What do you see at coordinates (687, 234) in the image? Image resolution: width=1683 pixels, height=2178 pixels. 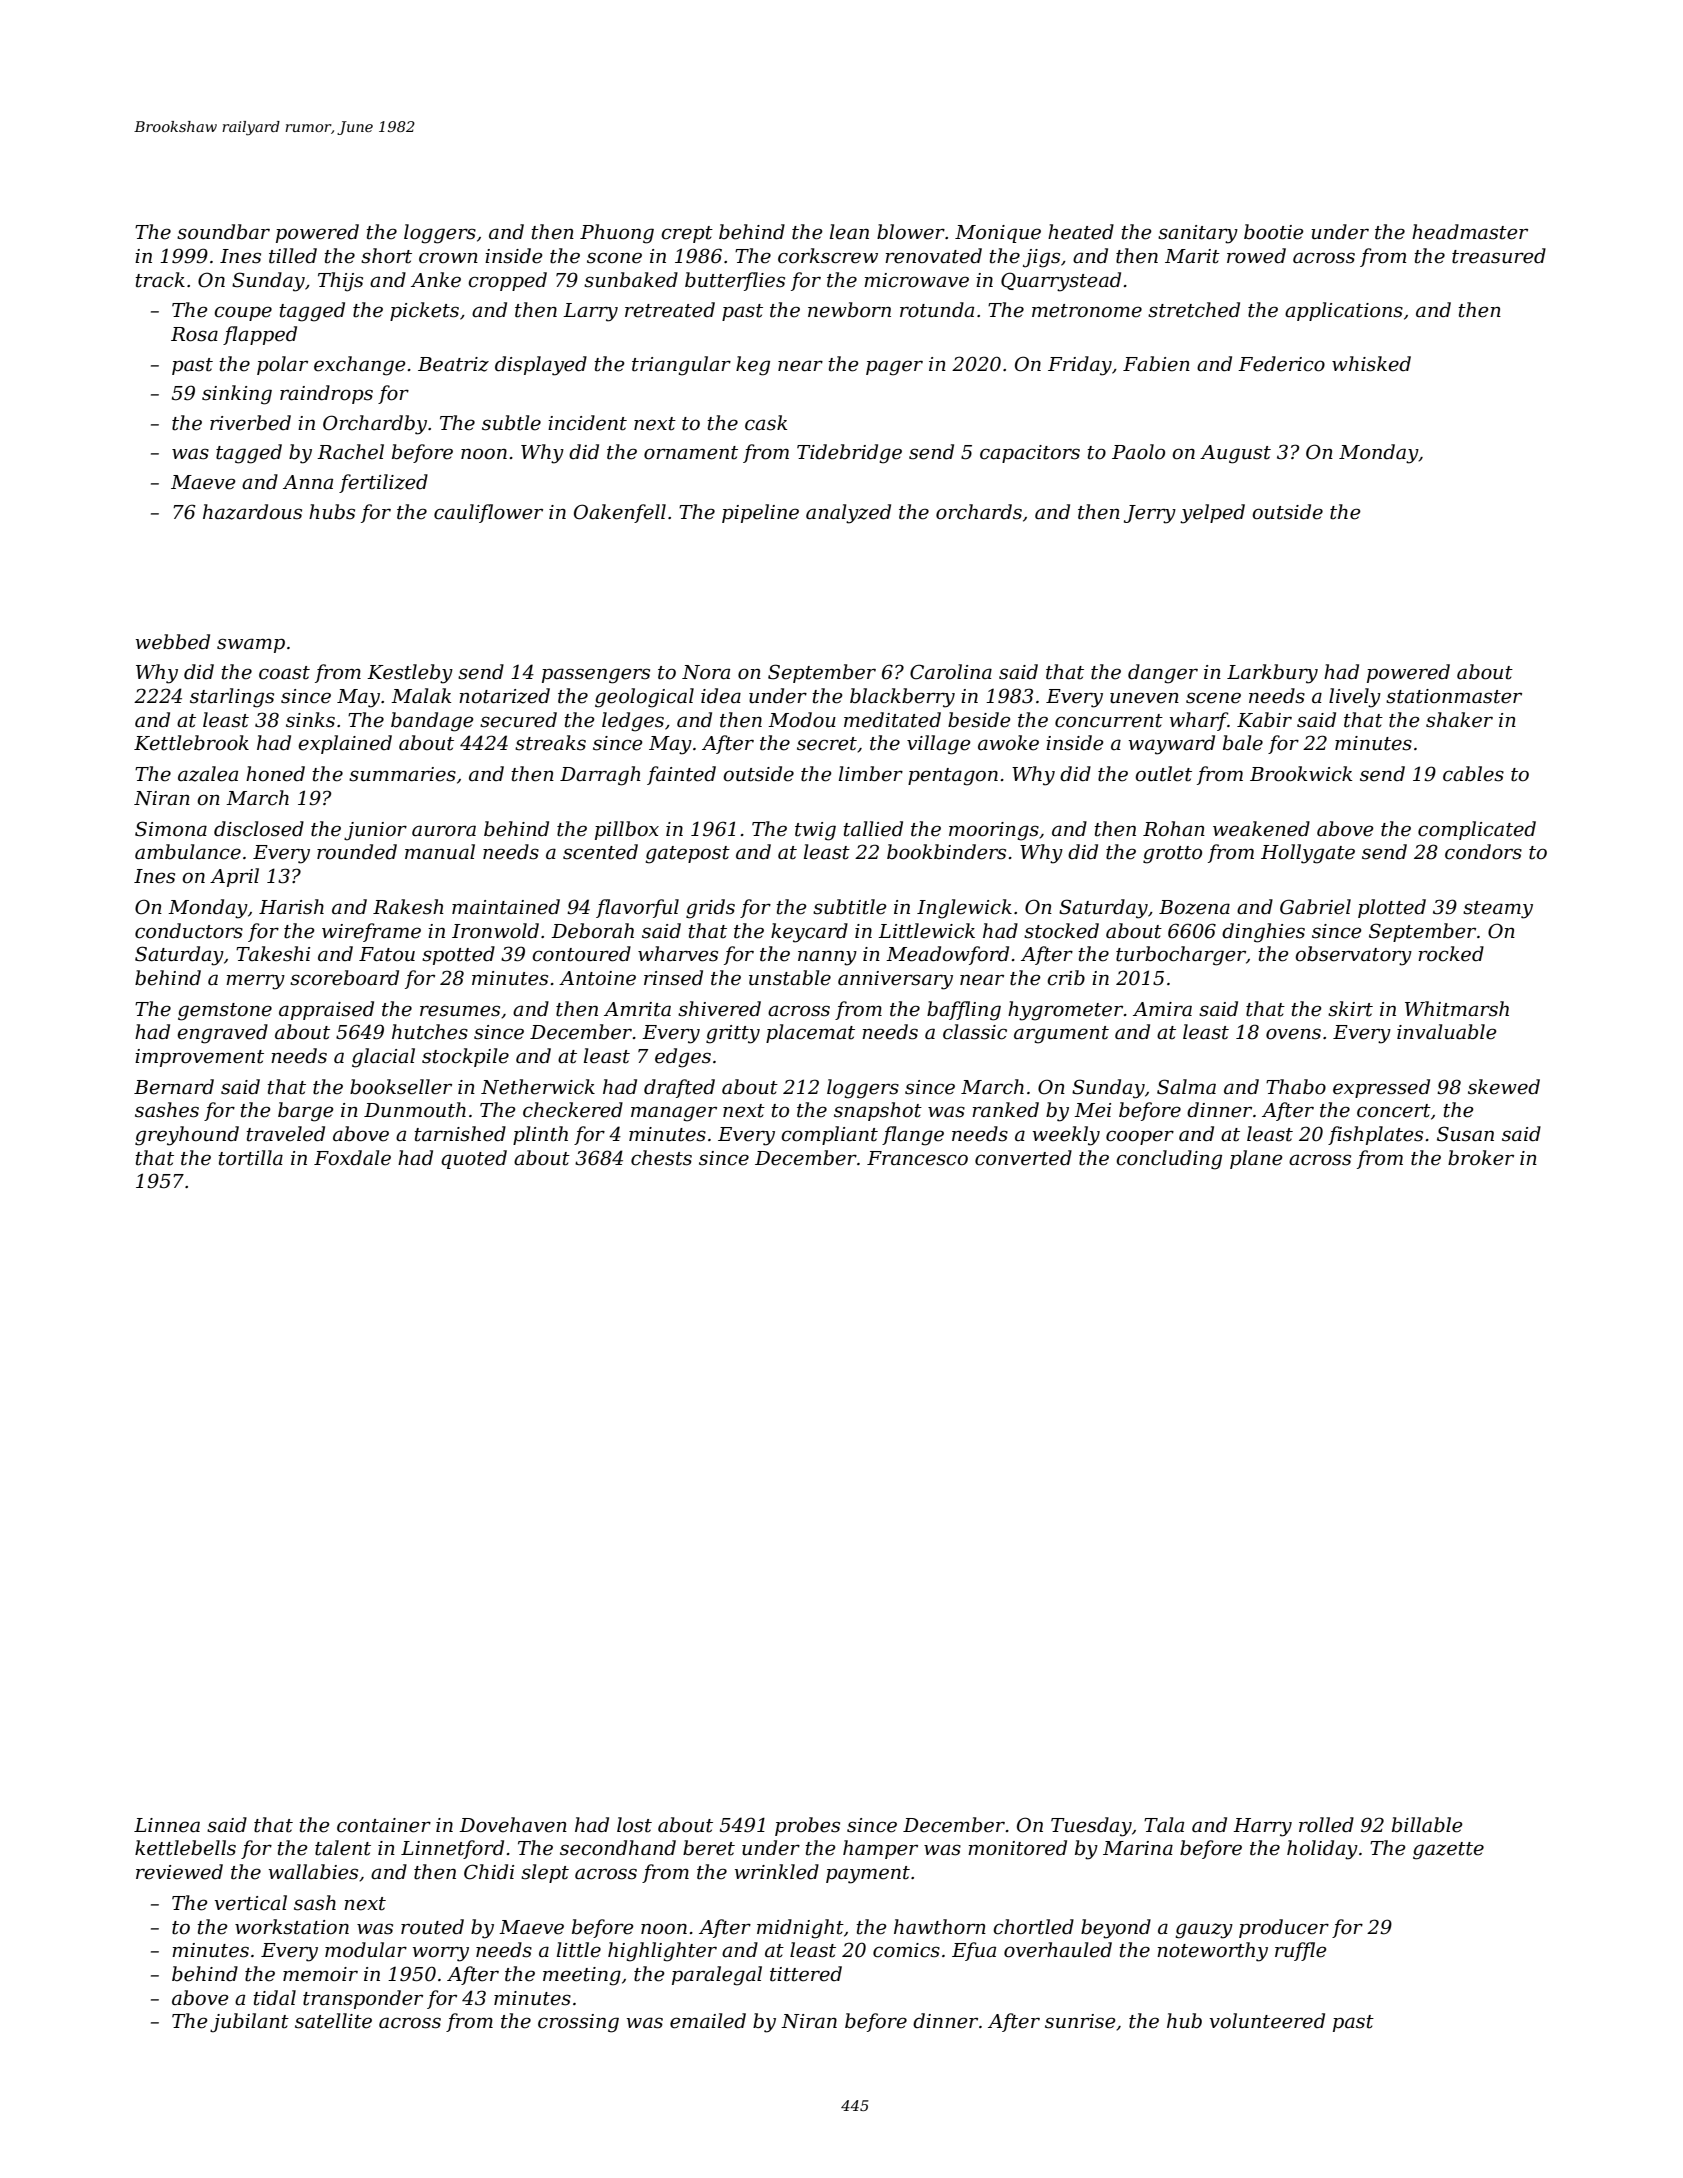 I see `crept` at bounding box center [687, 234].
